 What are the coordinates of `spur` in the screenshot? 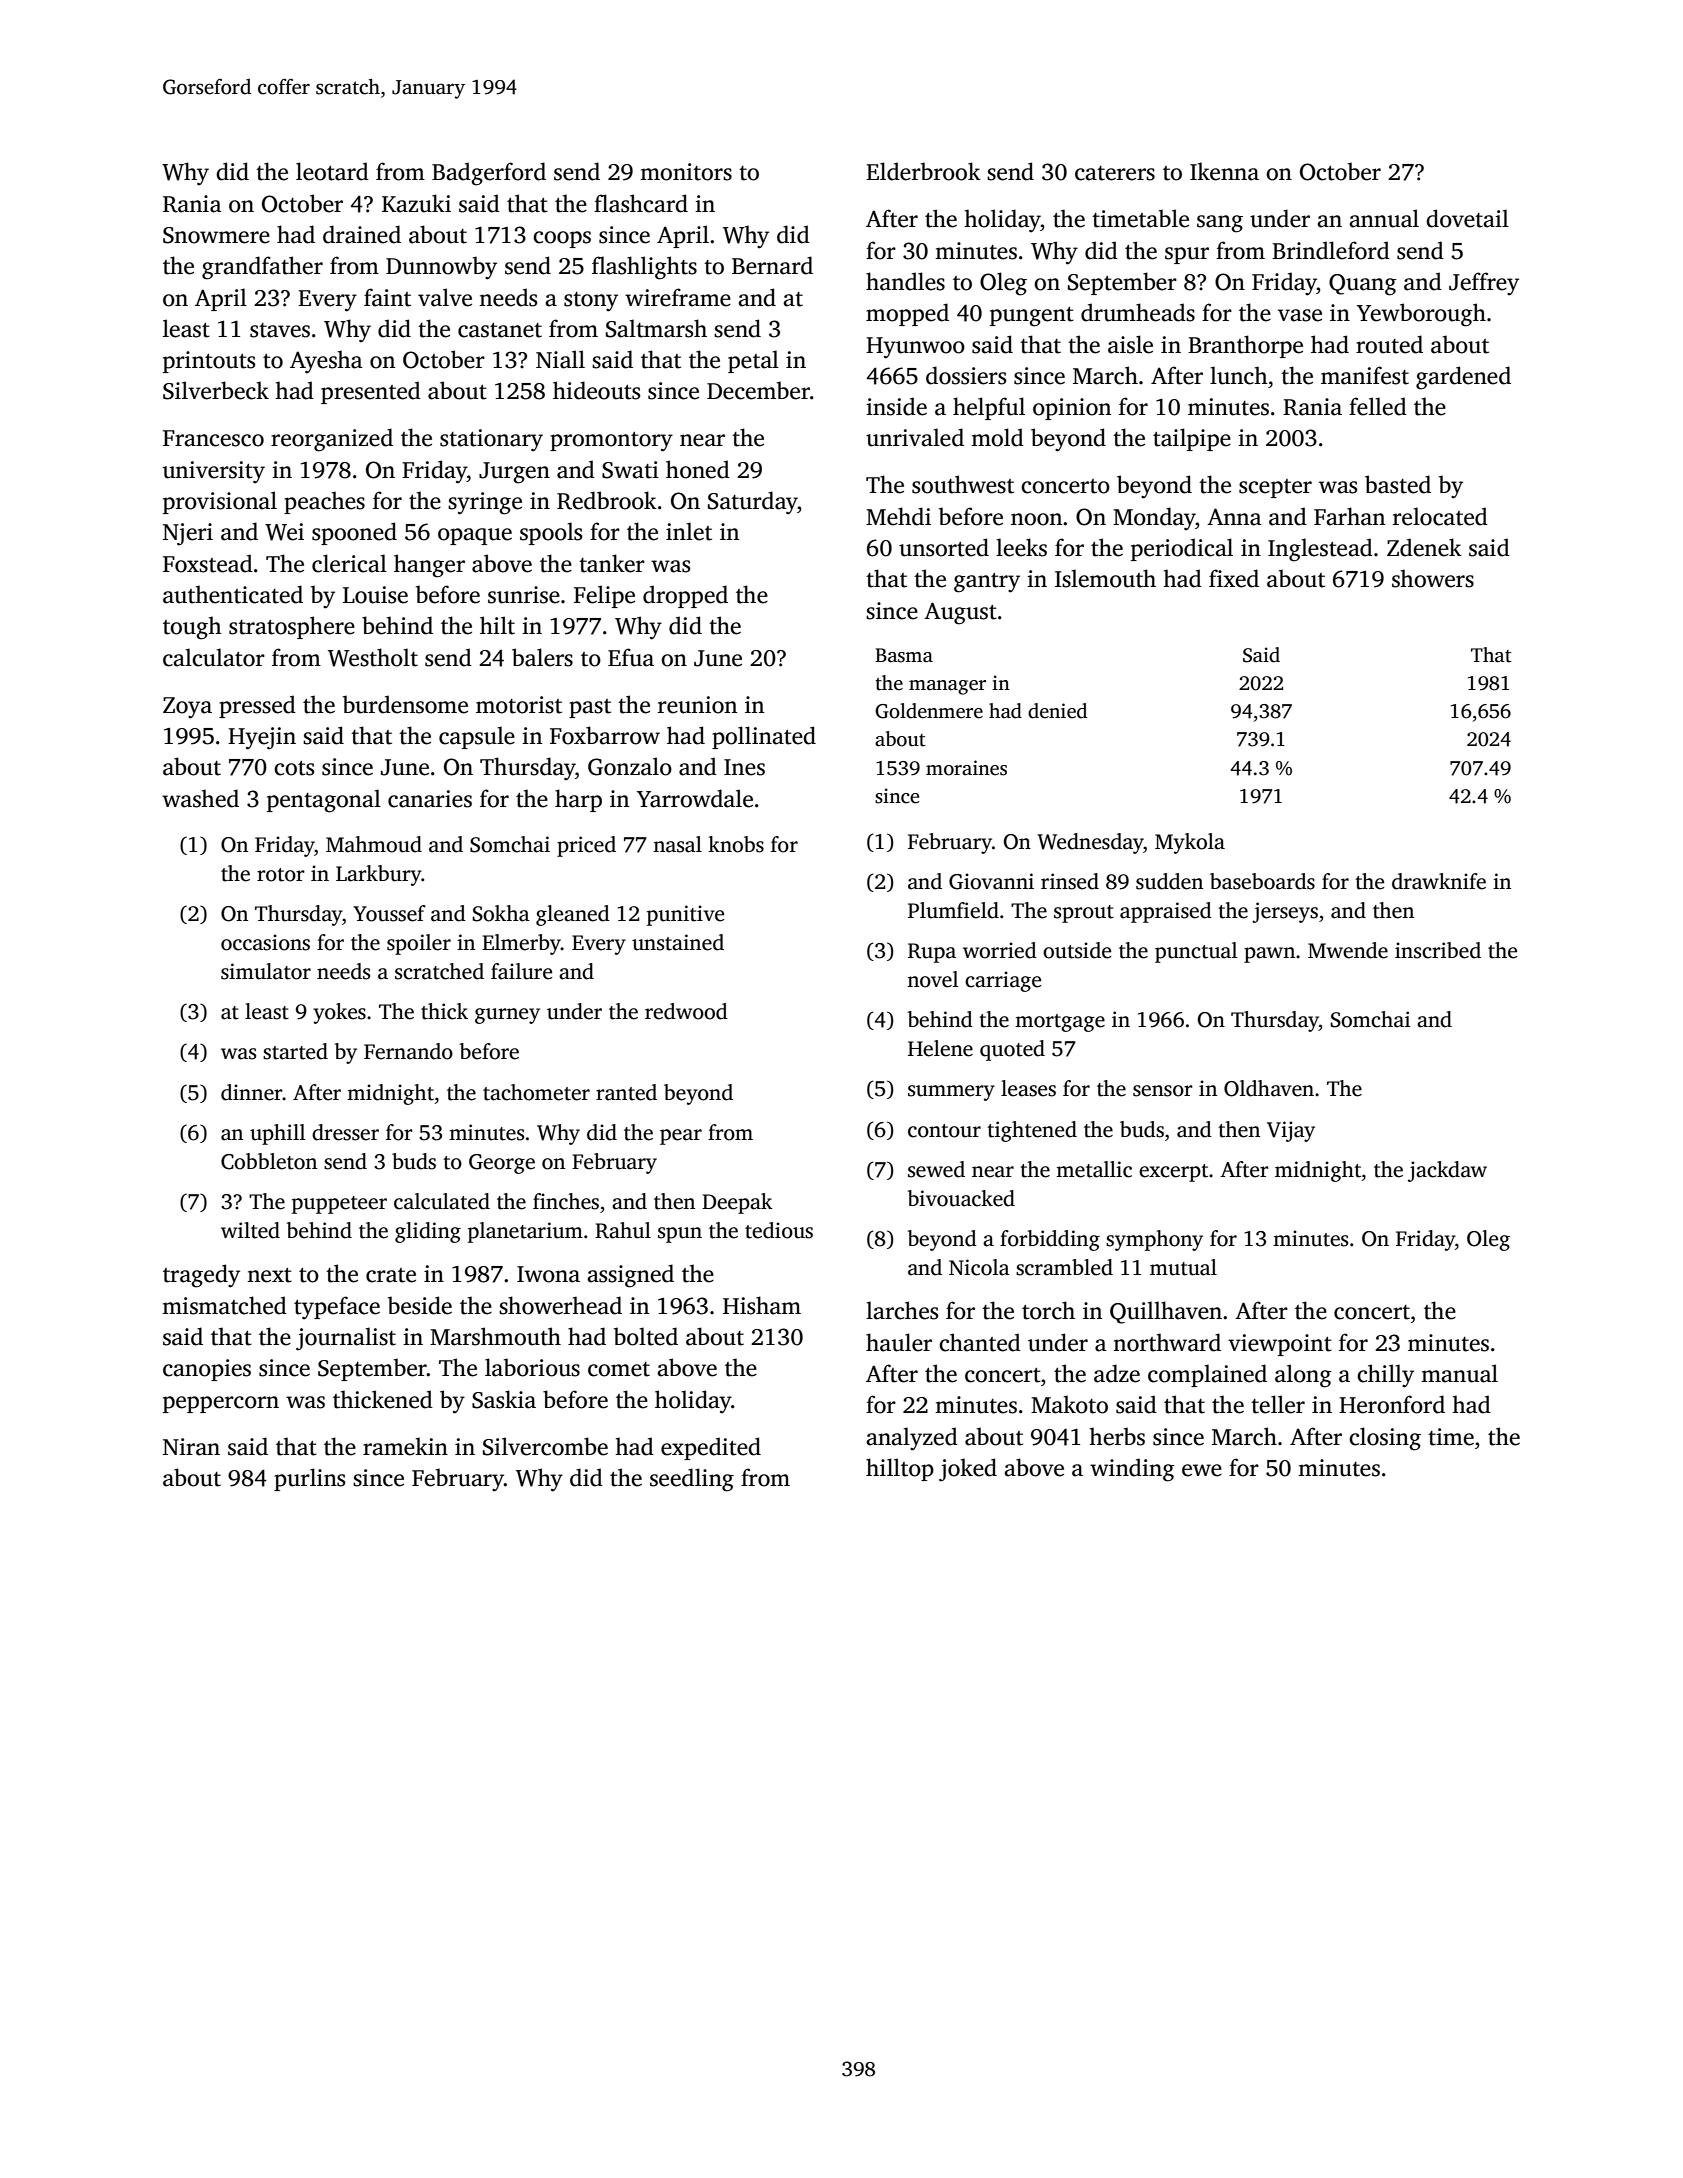 It's located at (1187, 255).
